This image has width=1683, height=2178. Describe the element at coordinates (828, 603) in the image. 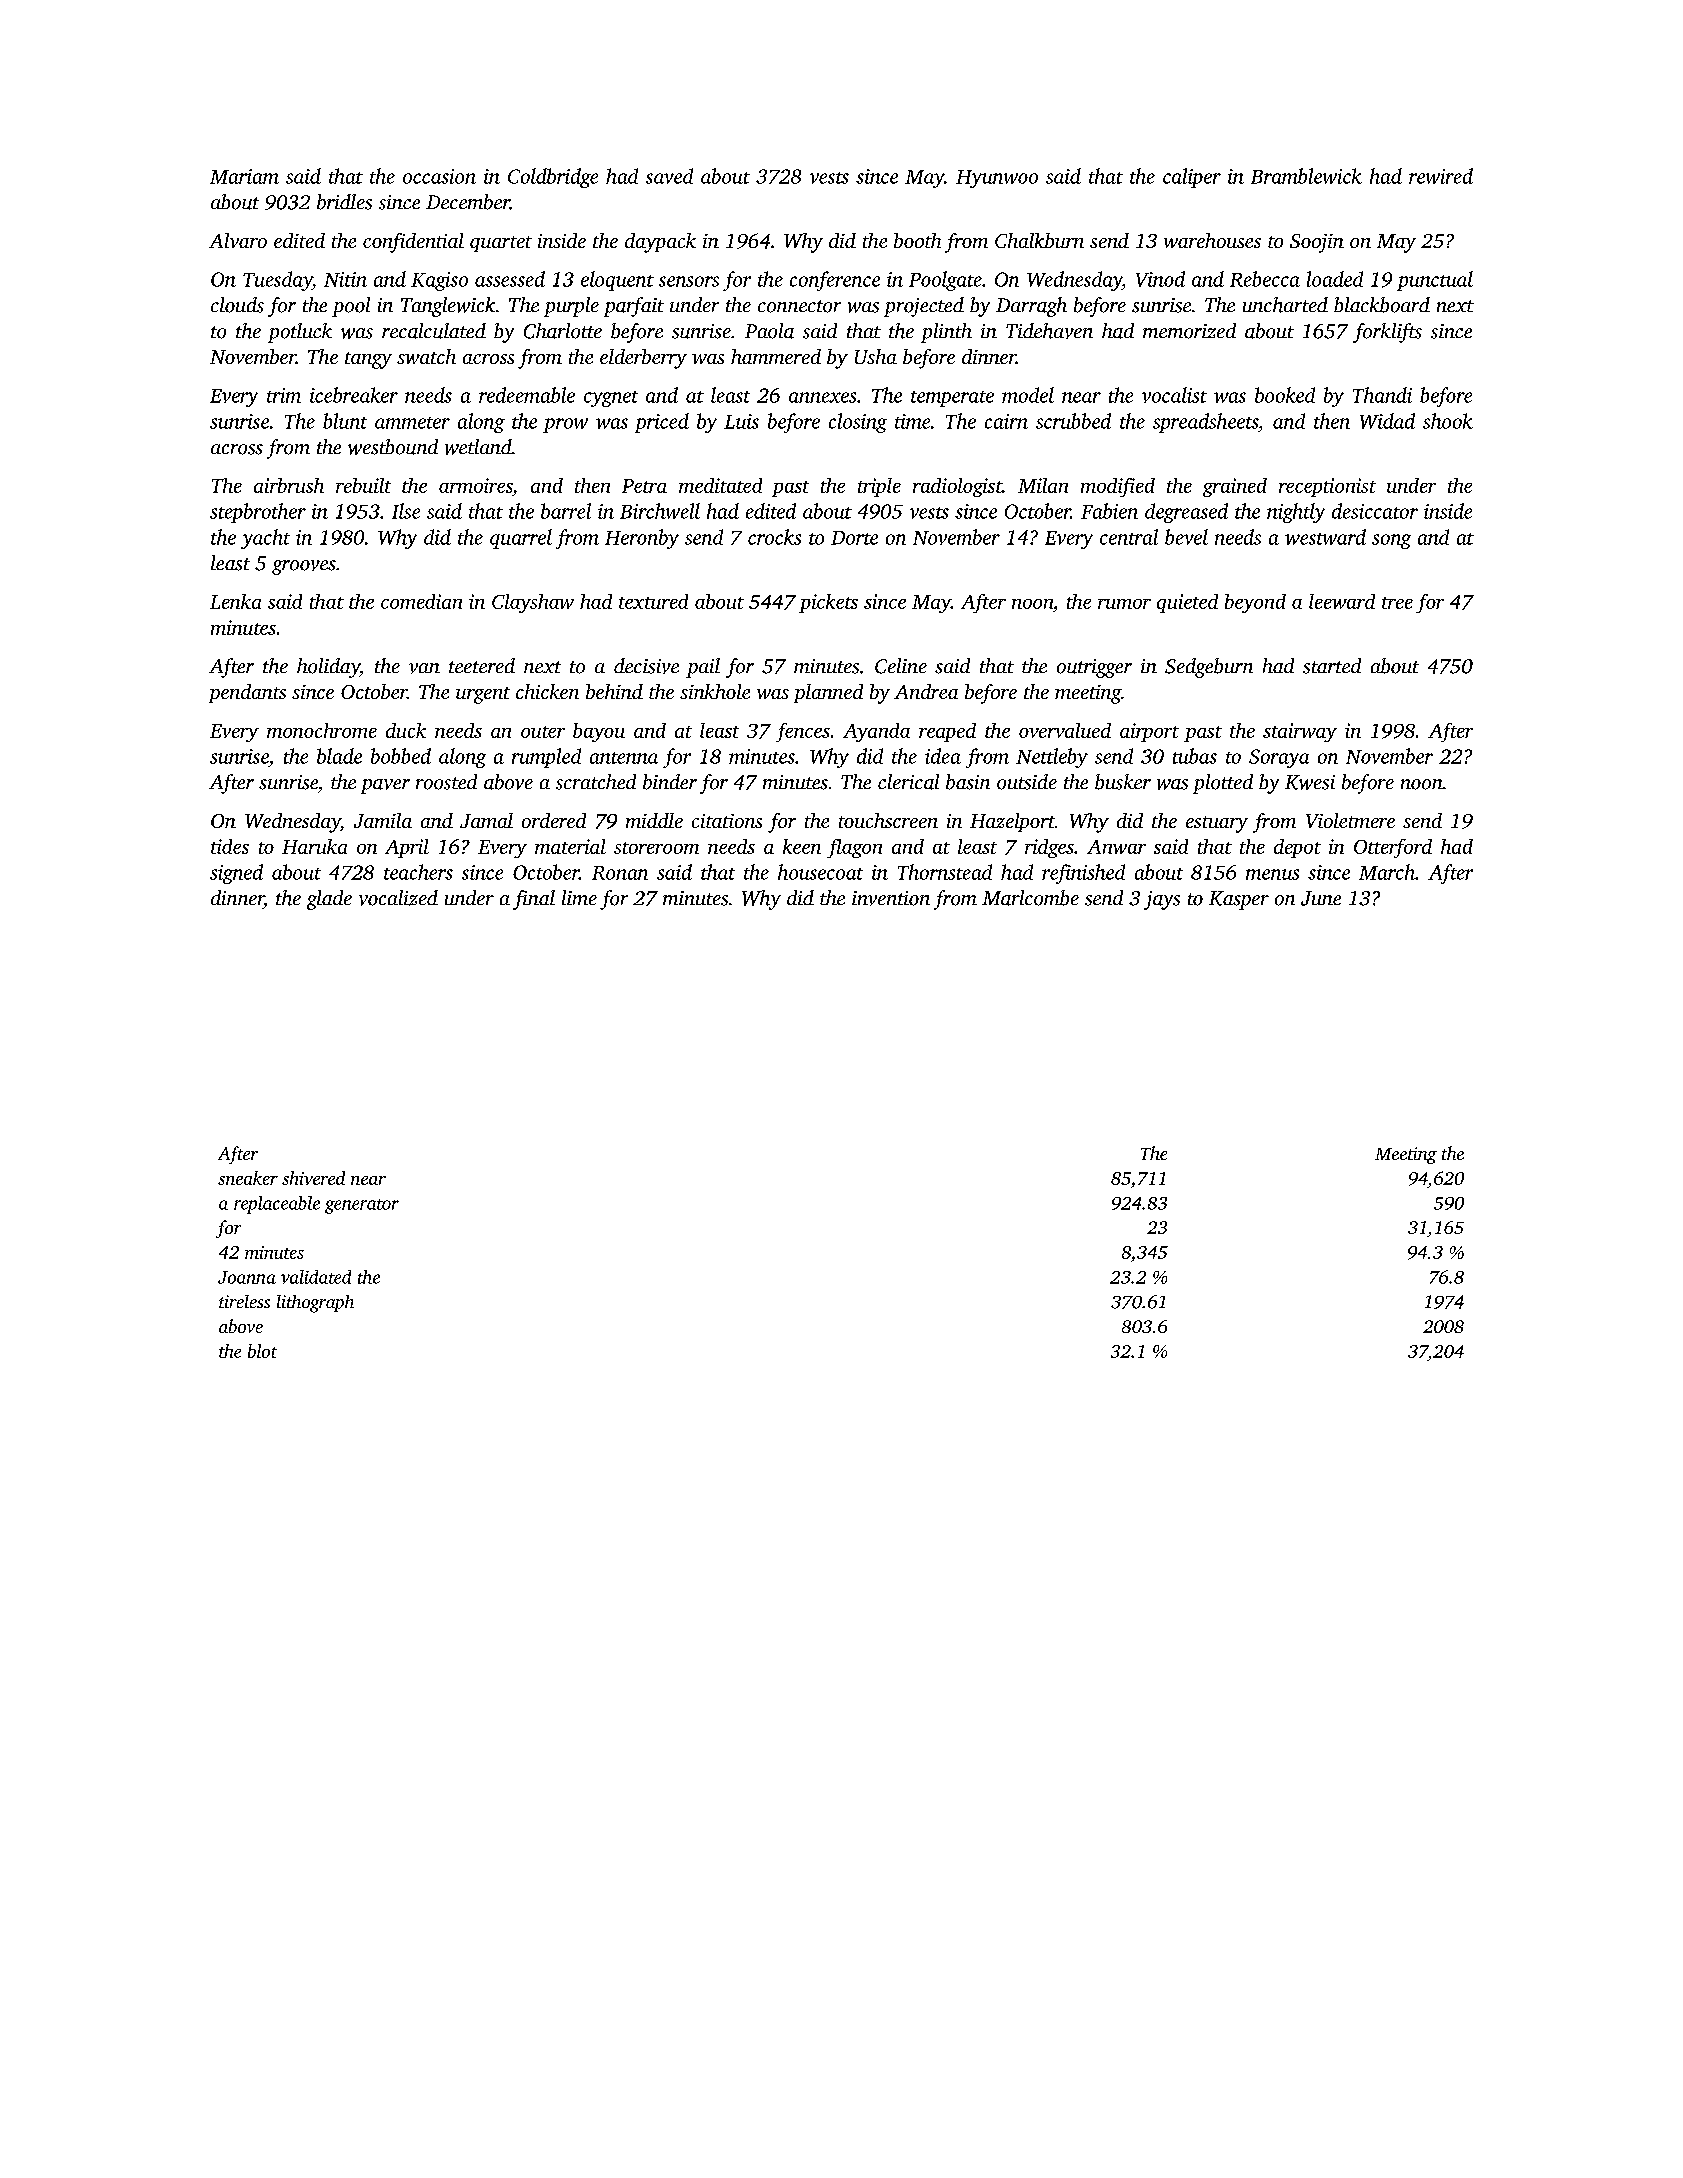

I see `pickets` at that location.
